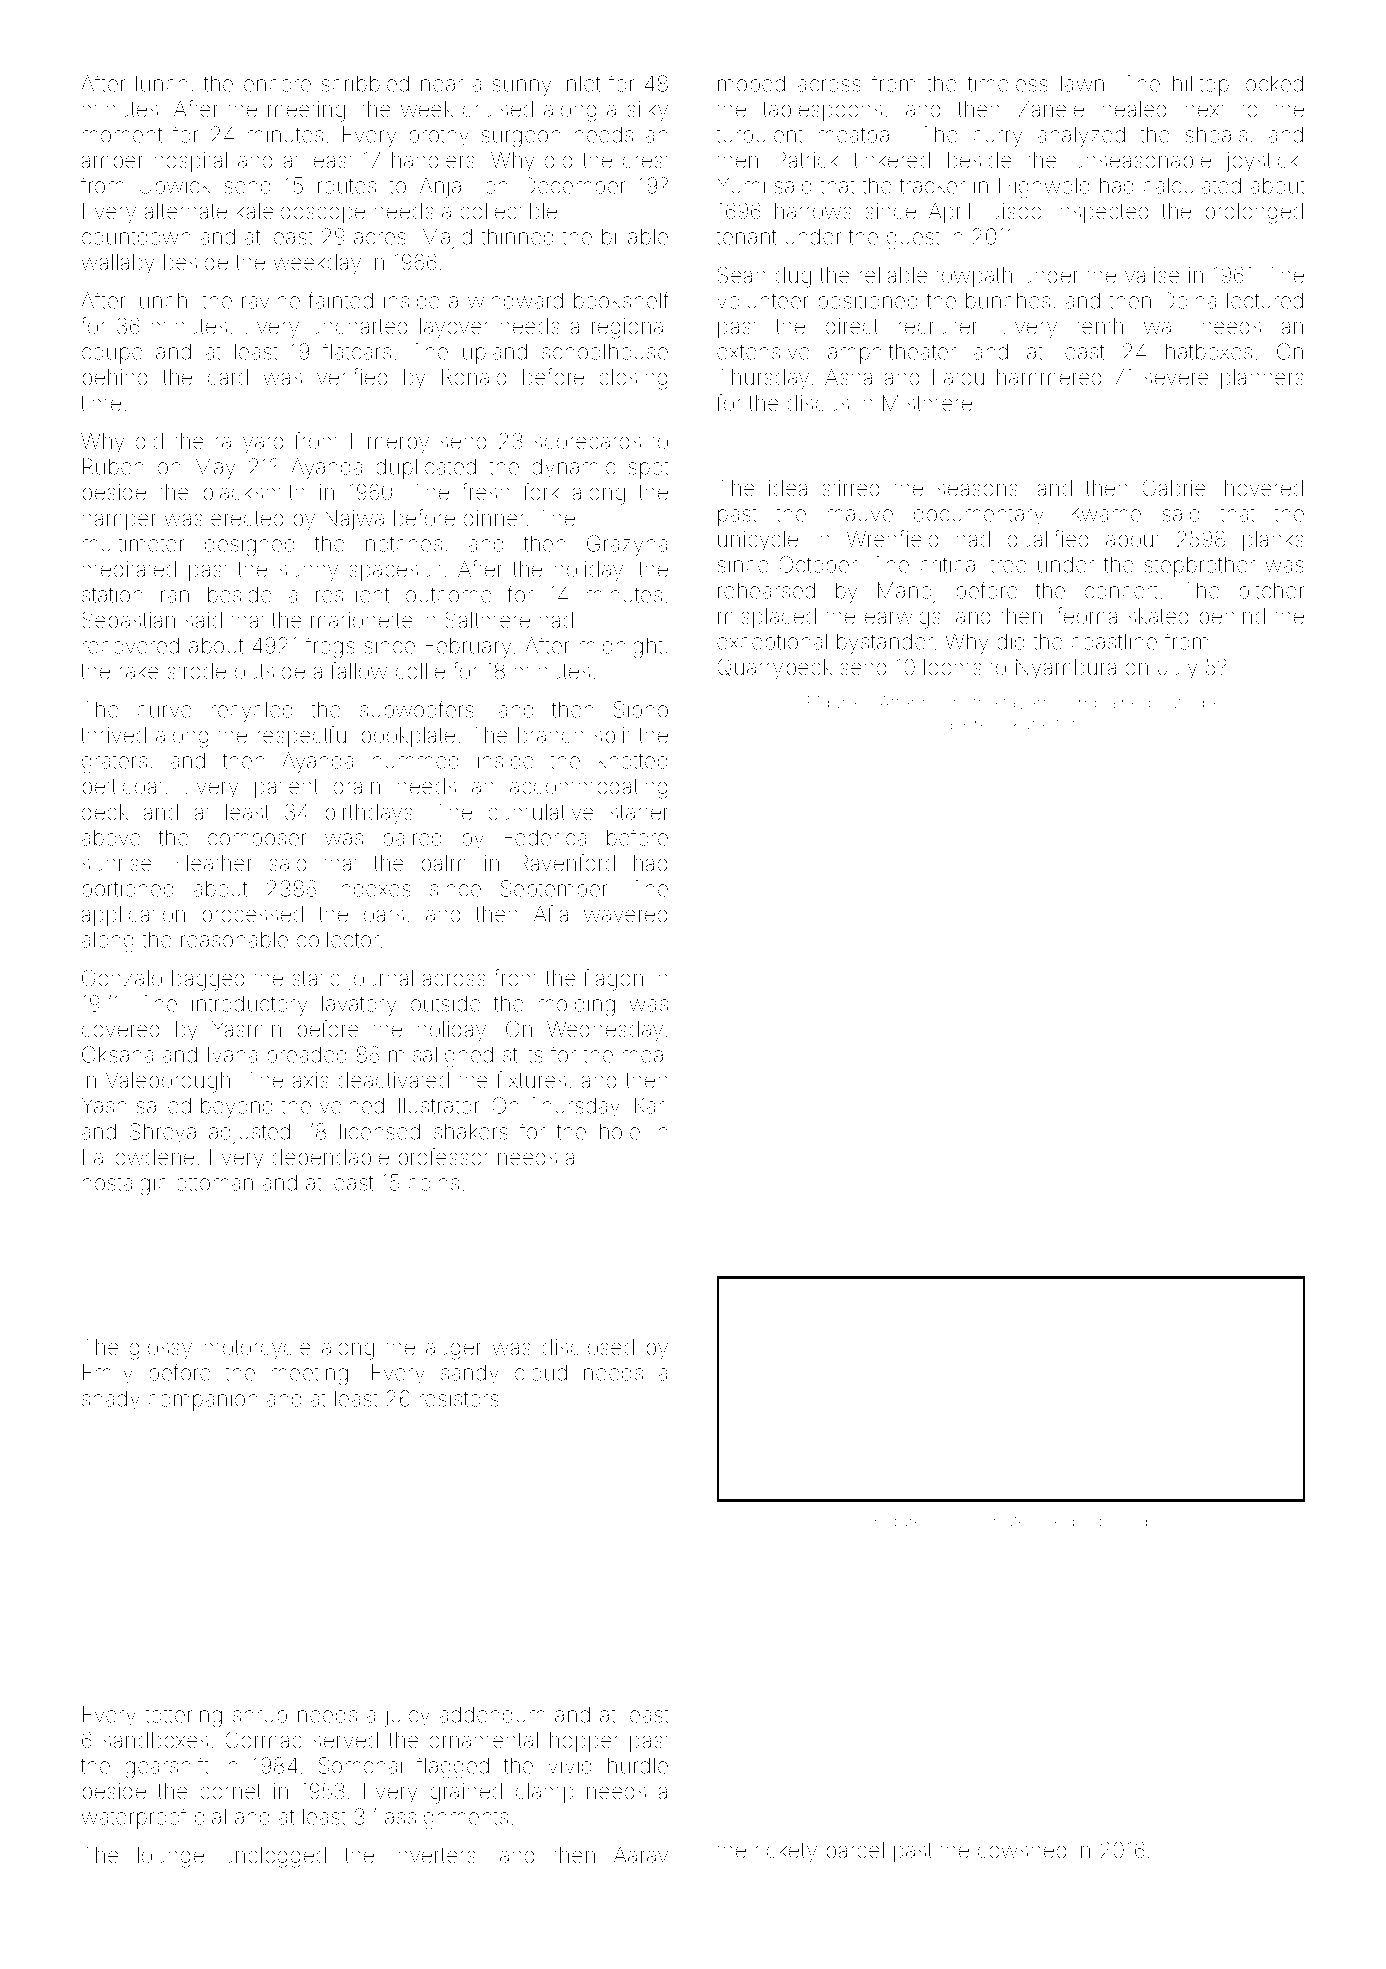  What do you see at coordinates (250, 546) in the document?
I see `designed` at bounding box center [250, 546].
